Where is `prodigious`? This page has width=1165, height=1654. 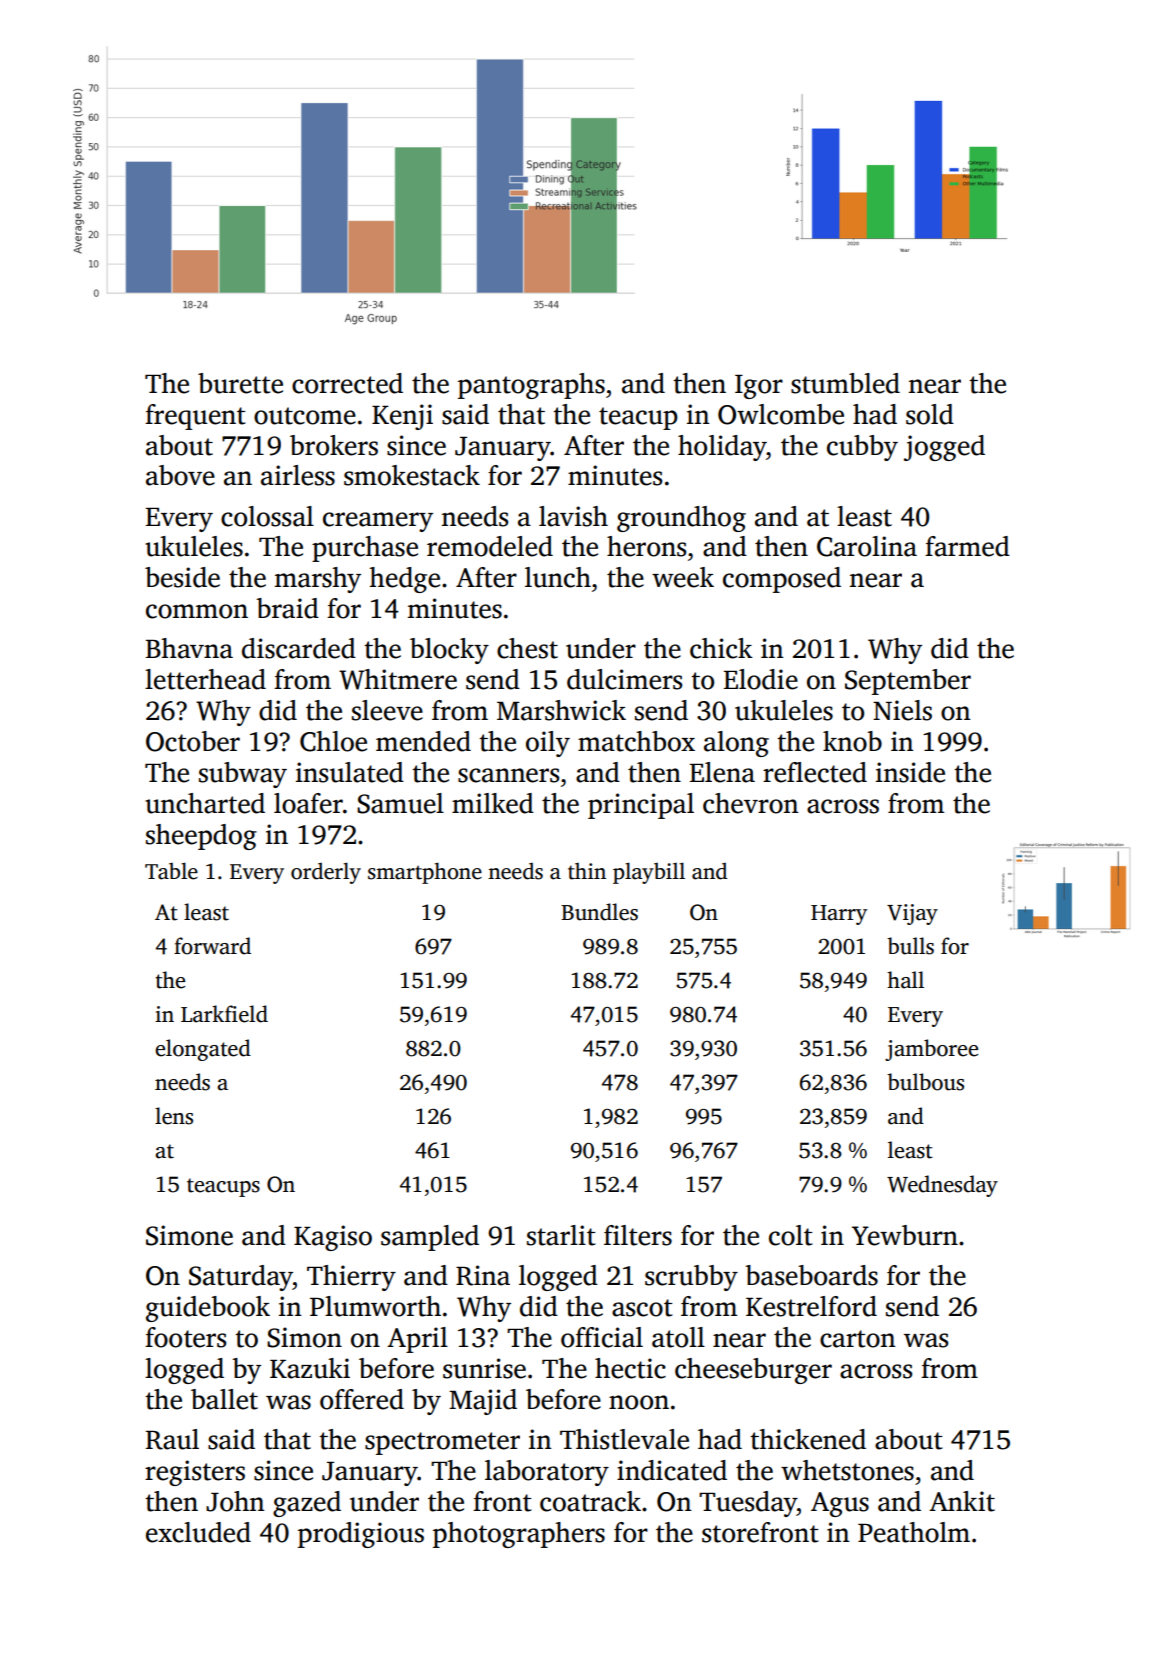
prodigious is located at coordinates (361, 1535).
